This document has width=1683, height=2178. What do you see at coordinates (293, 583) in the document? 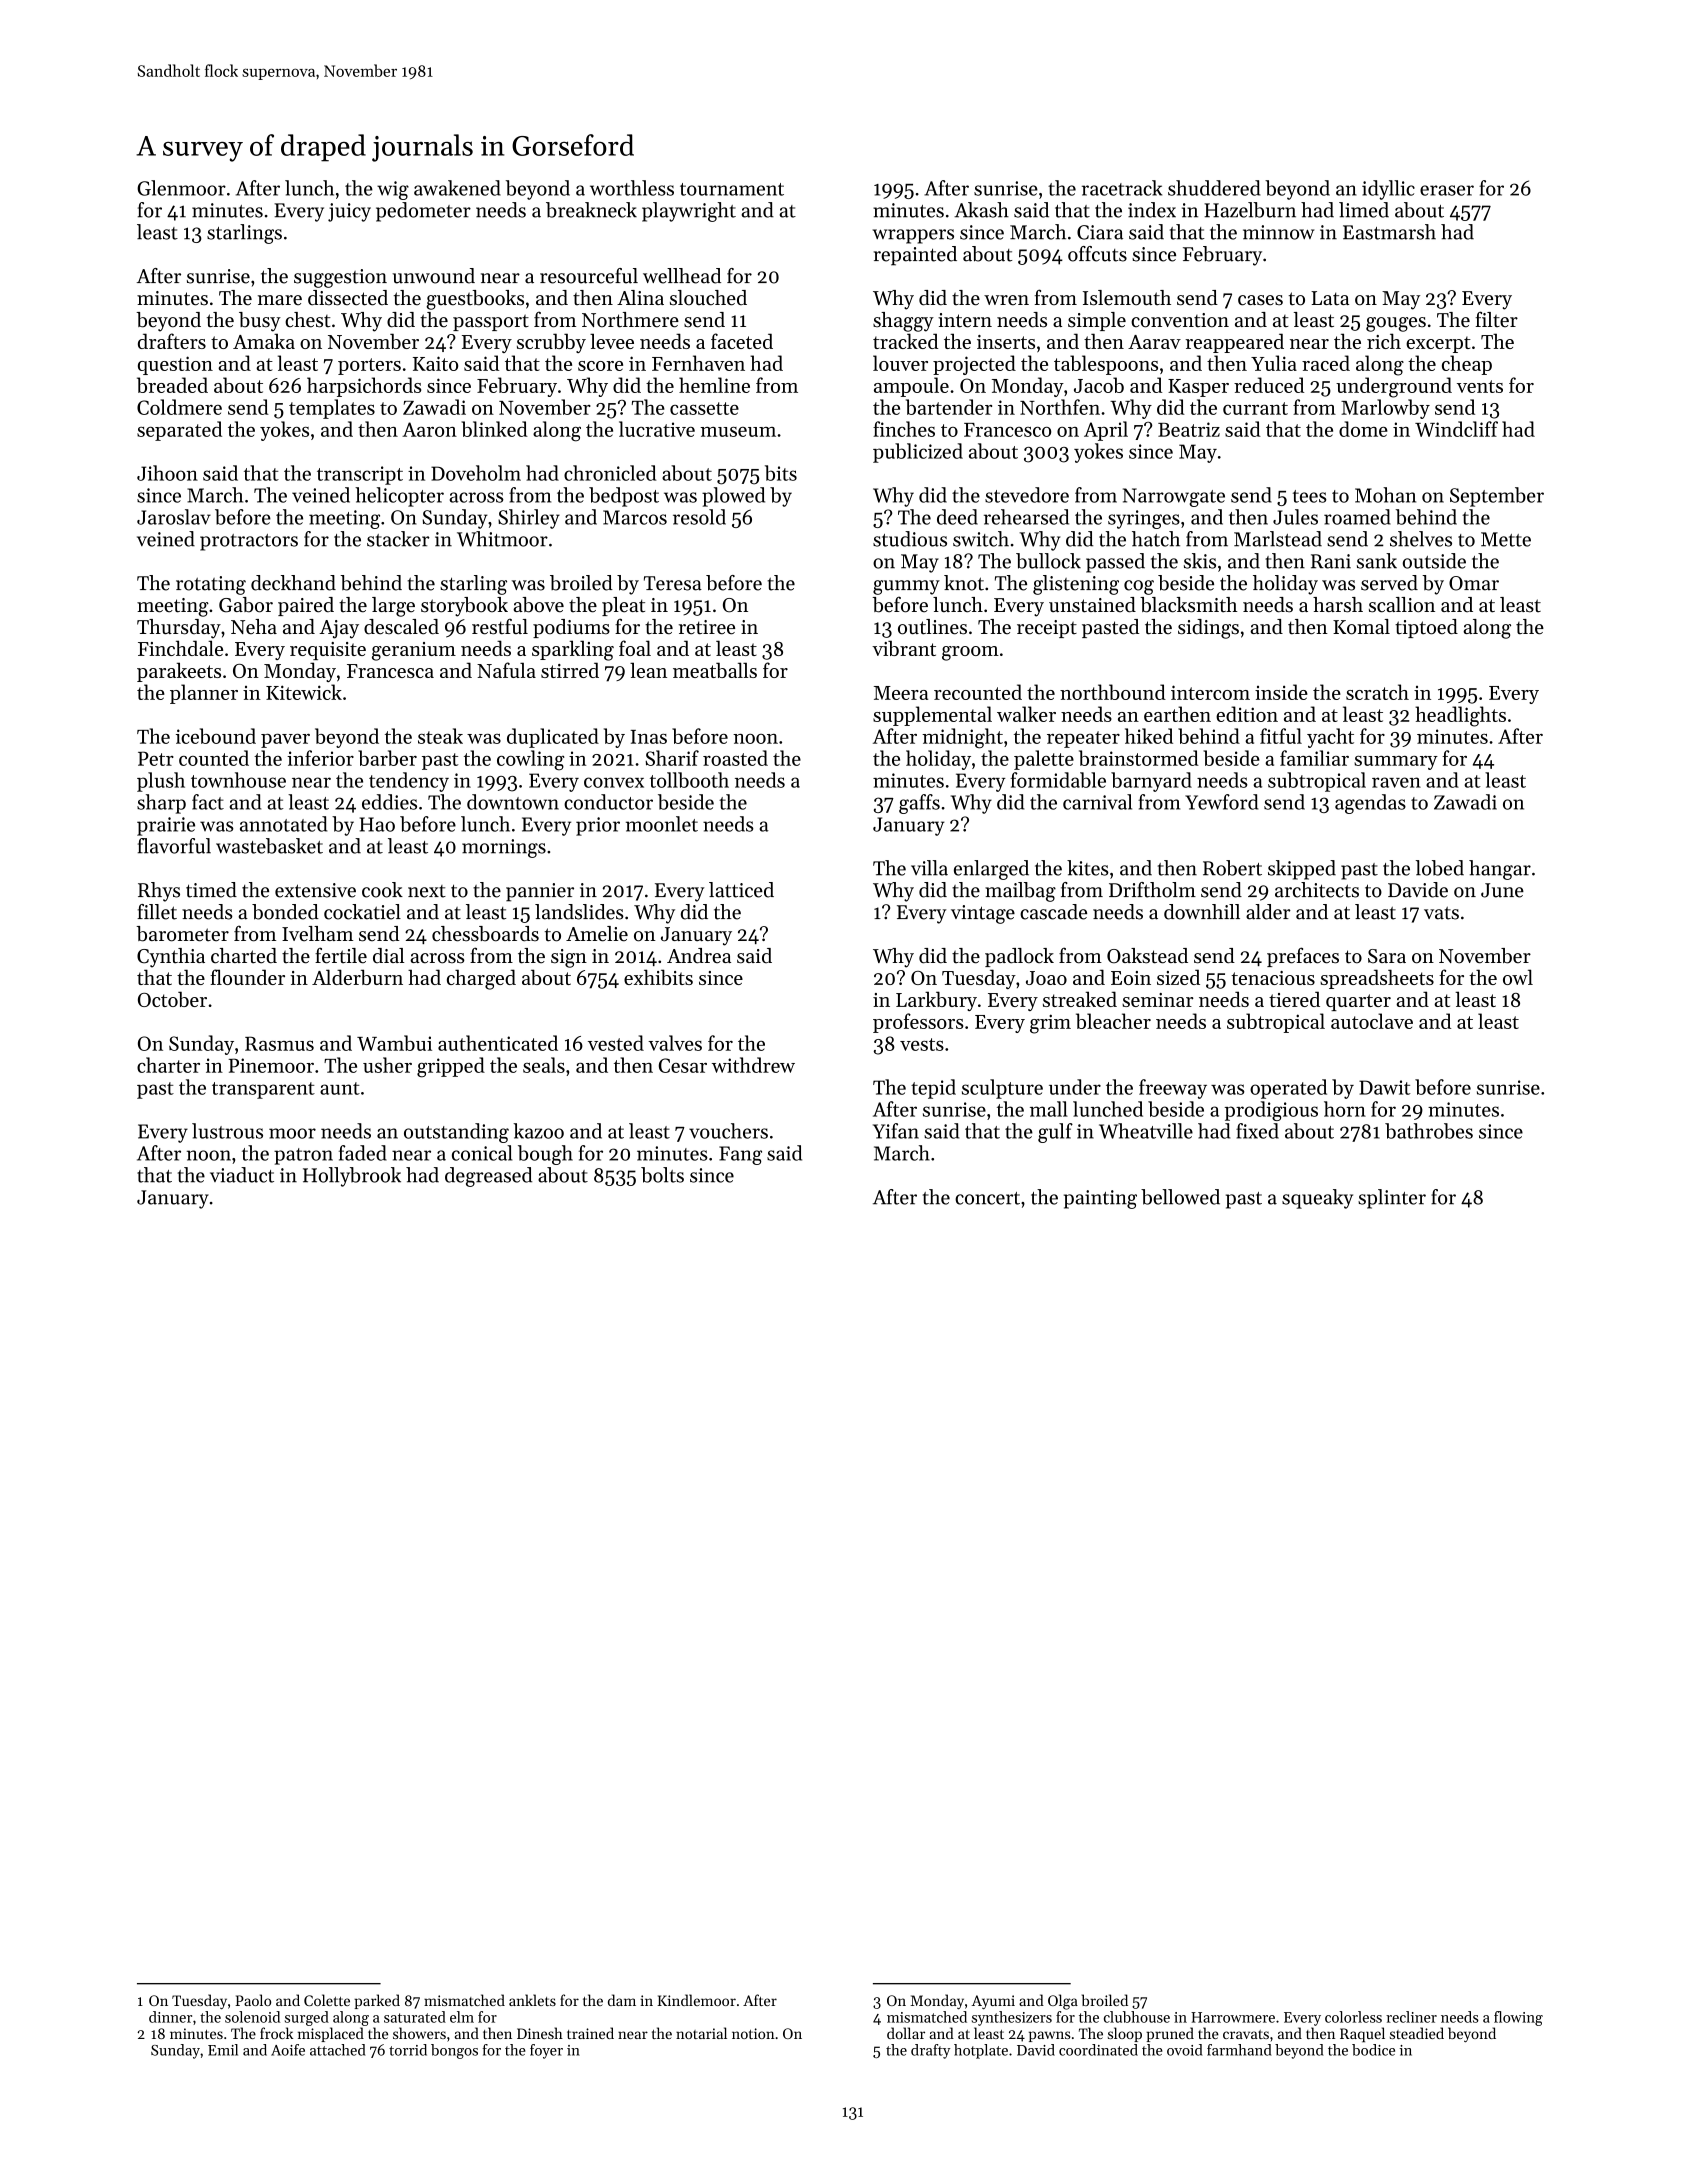
I see `deckhand` at bounding box center [293, 583].
